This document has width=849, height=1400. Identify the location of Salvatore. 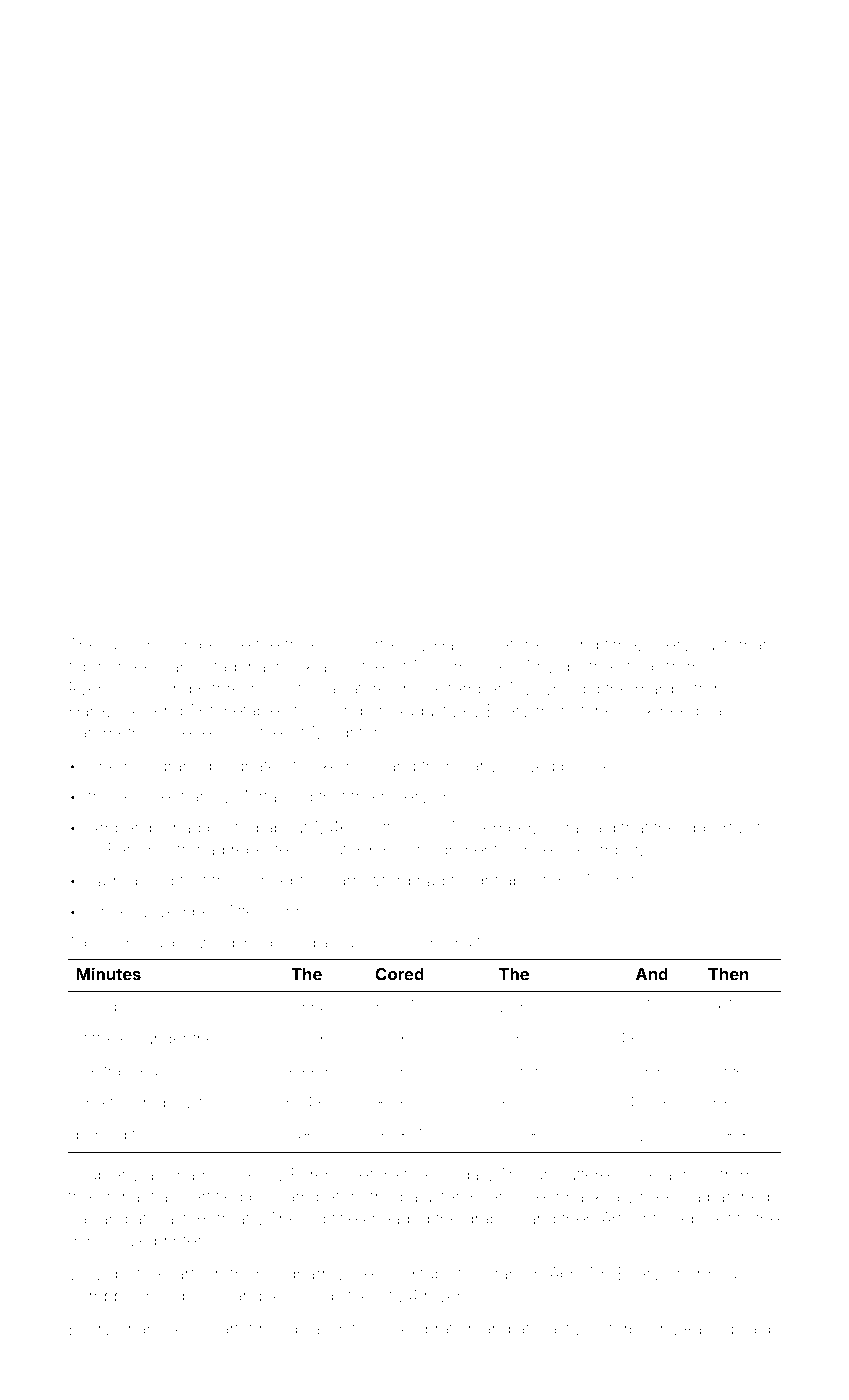
(352, 688).
